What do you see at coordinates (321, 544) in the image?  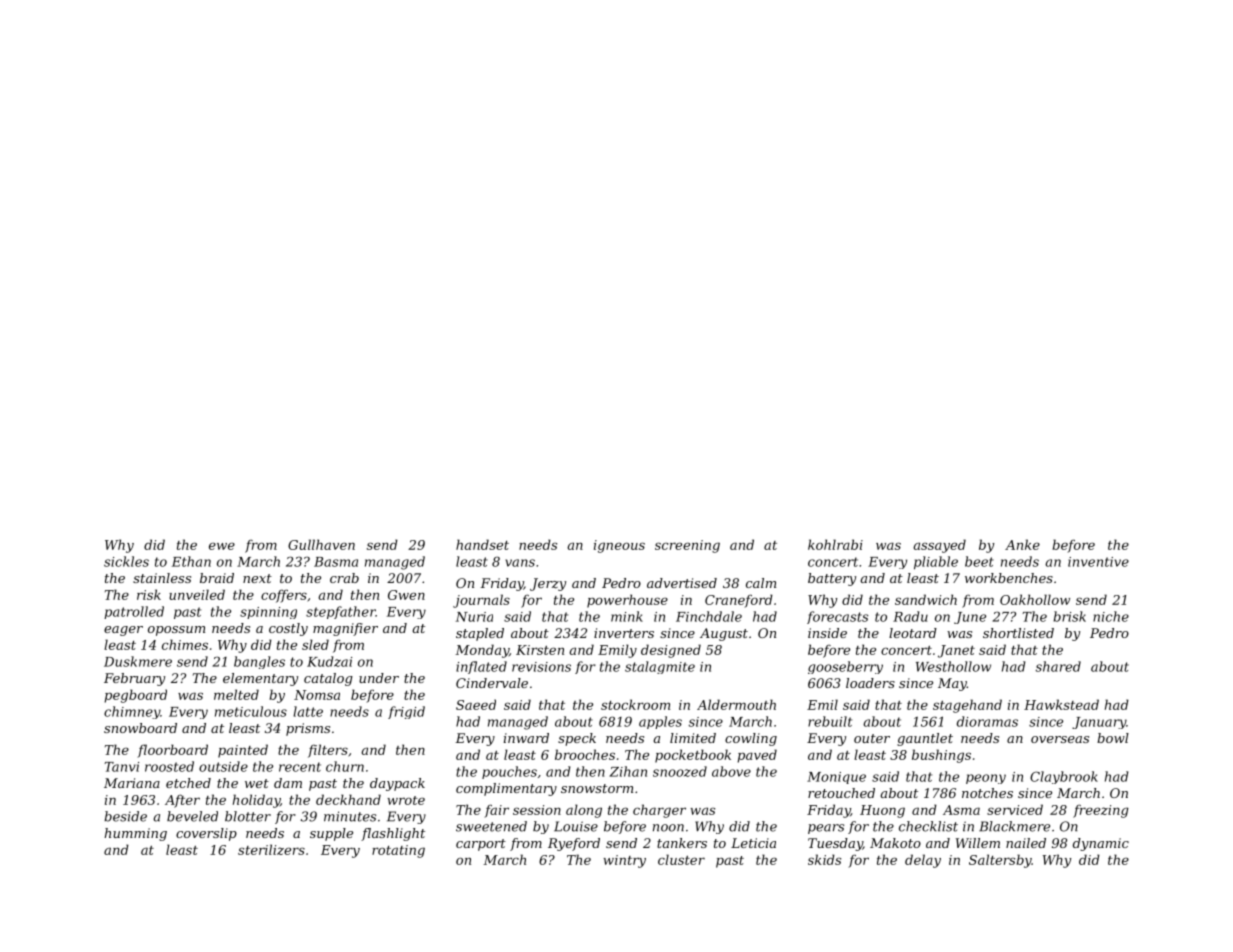 I see `Gullhaven` at bounding box center [321, 544].
